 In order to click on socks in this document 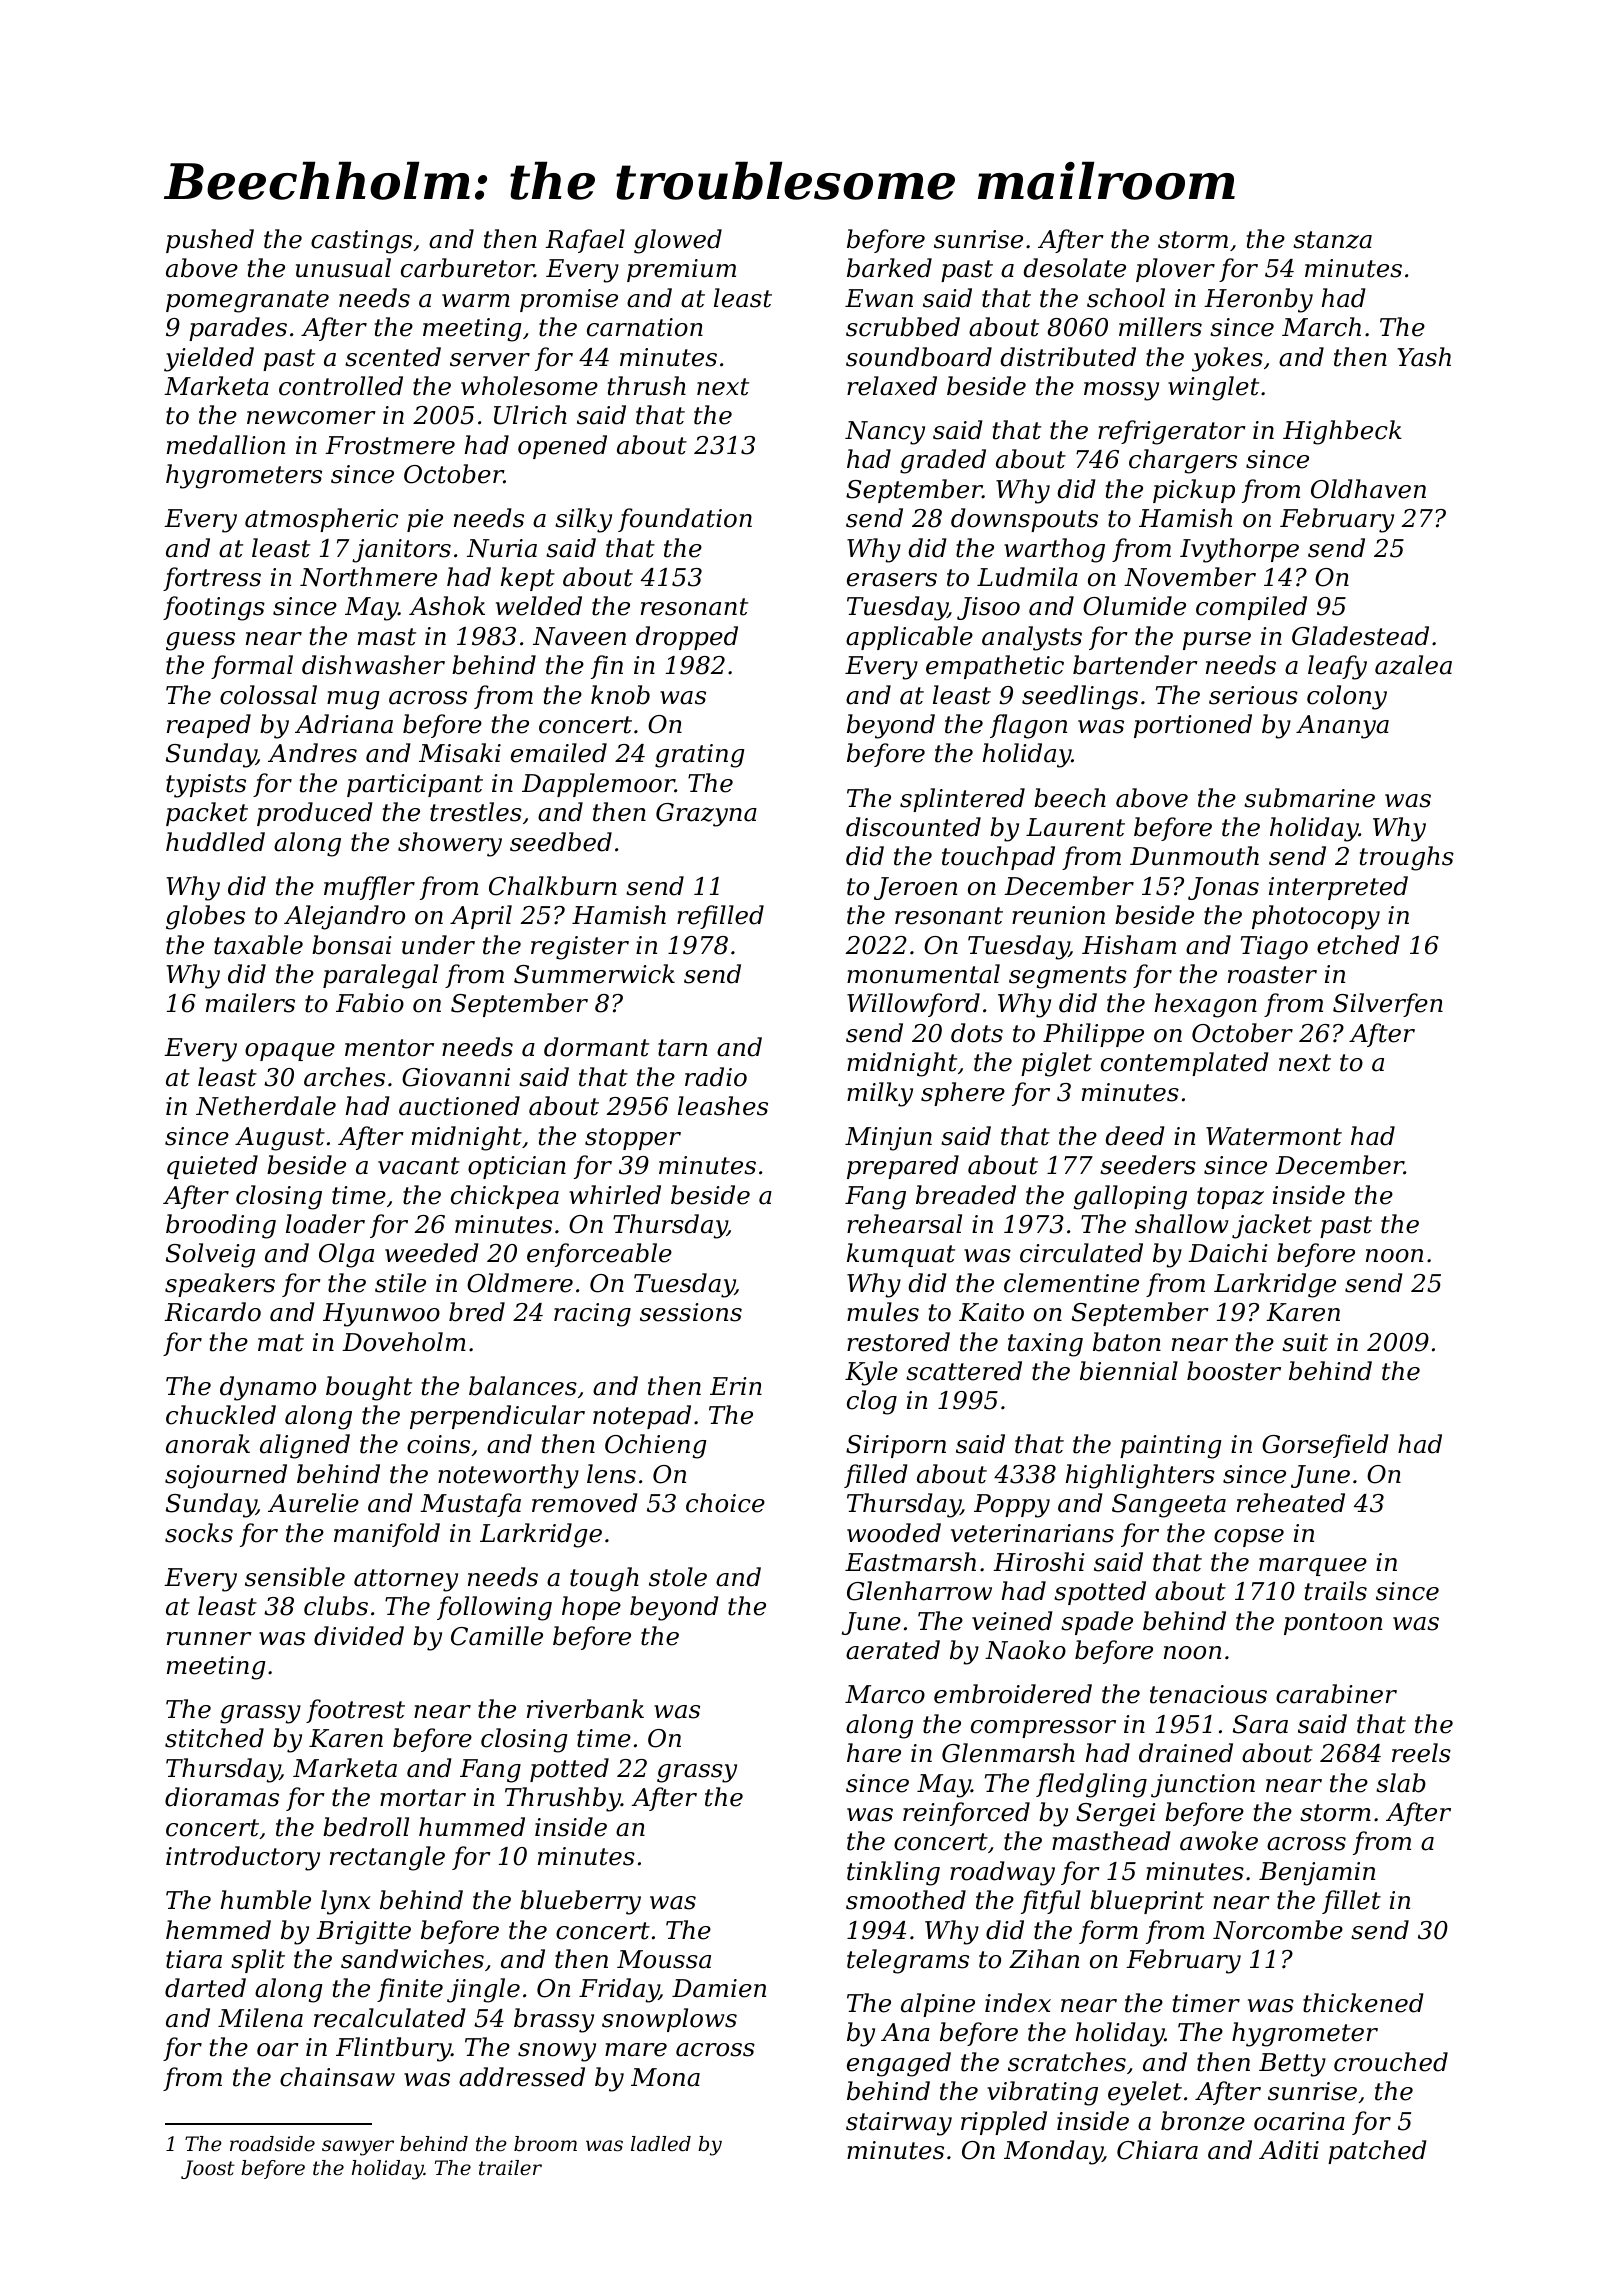, I will do `click(199, 1533)`.
